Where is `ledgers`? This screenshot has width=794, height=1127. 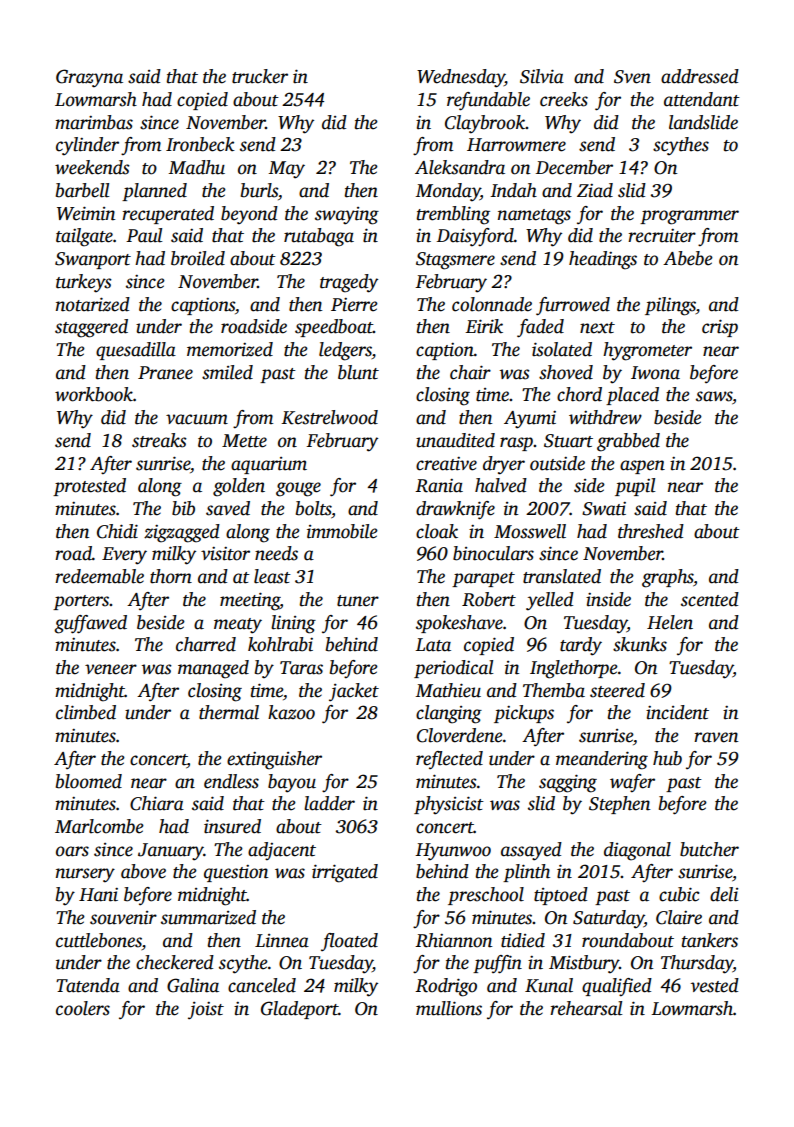 ledgers is located at coordinates (345, 351).
